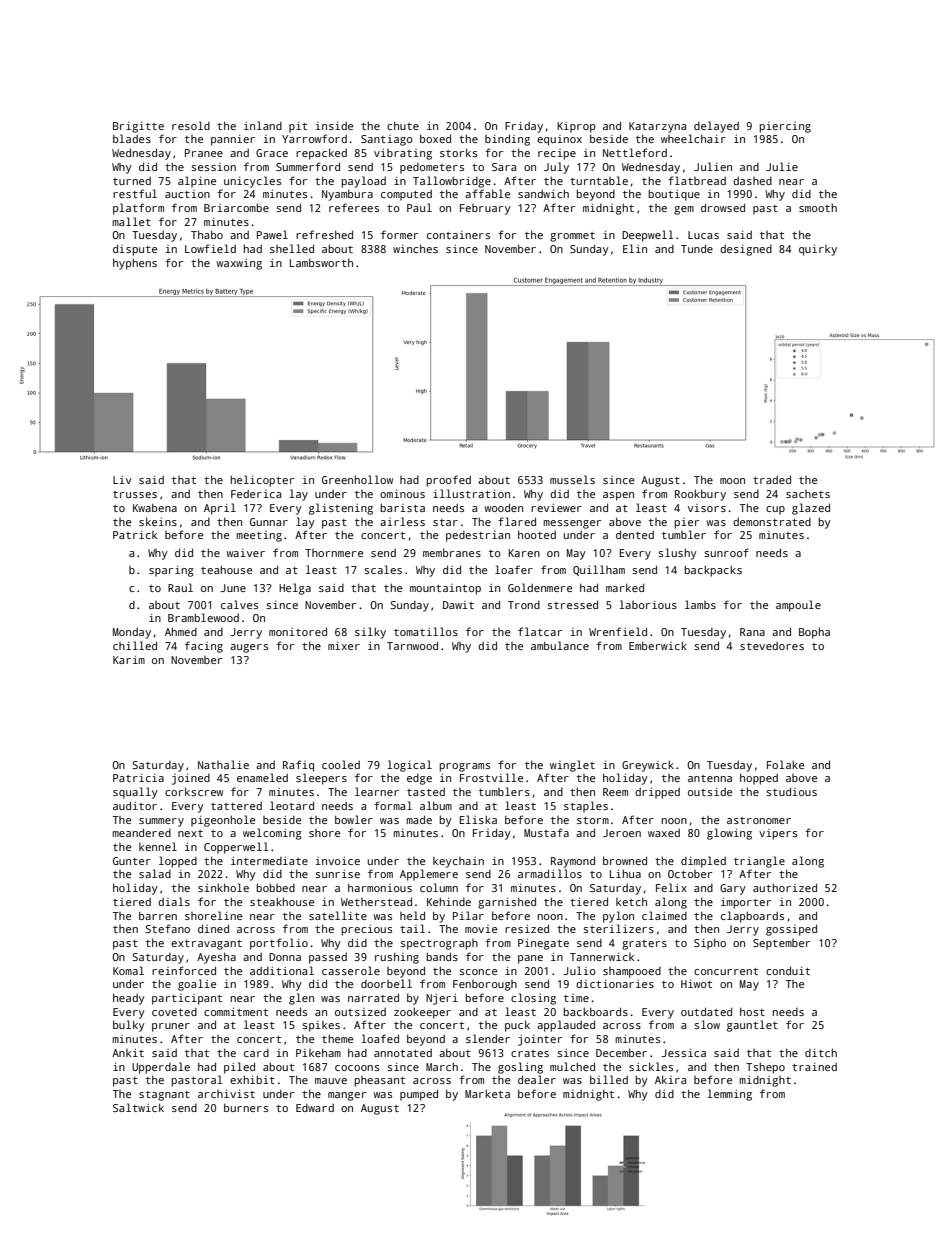  I want to click on augers, so click(249, 648).
